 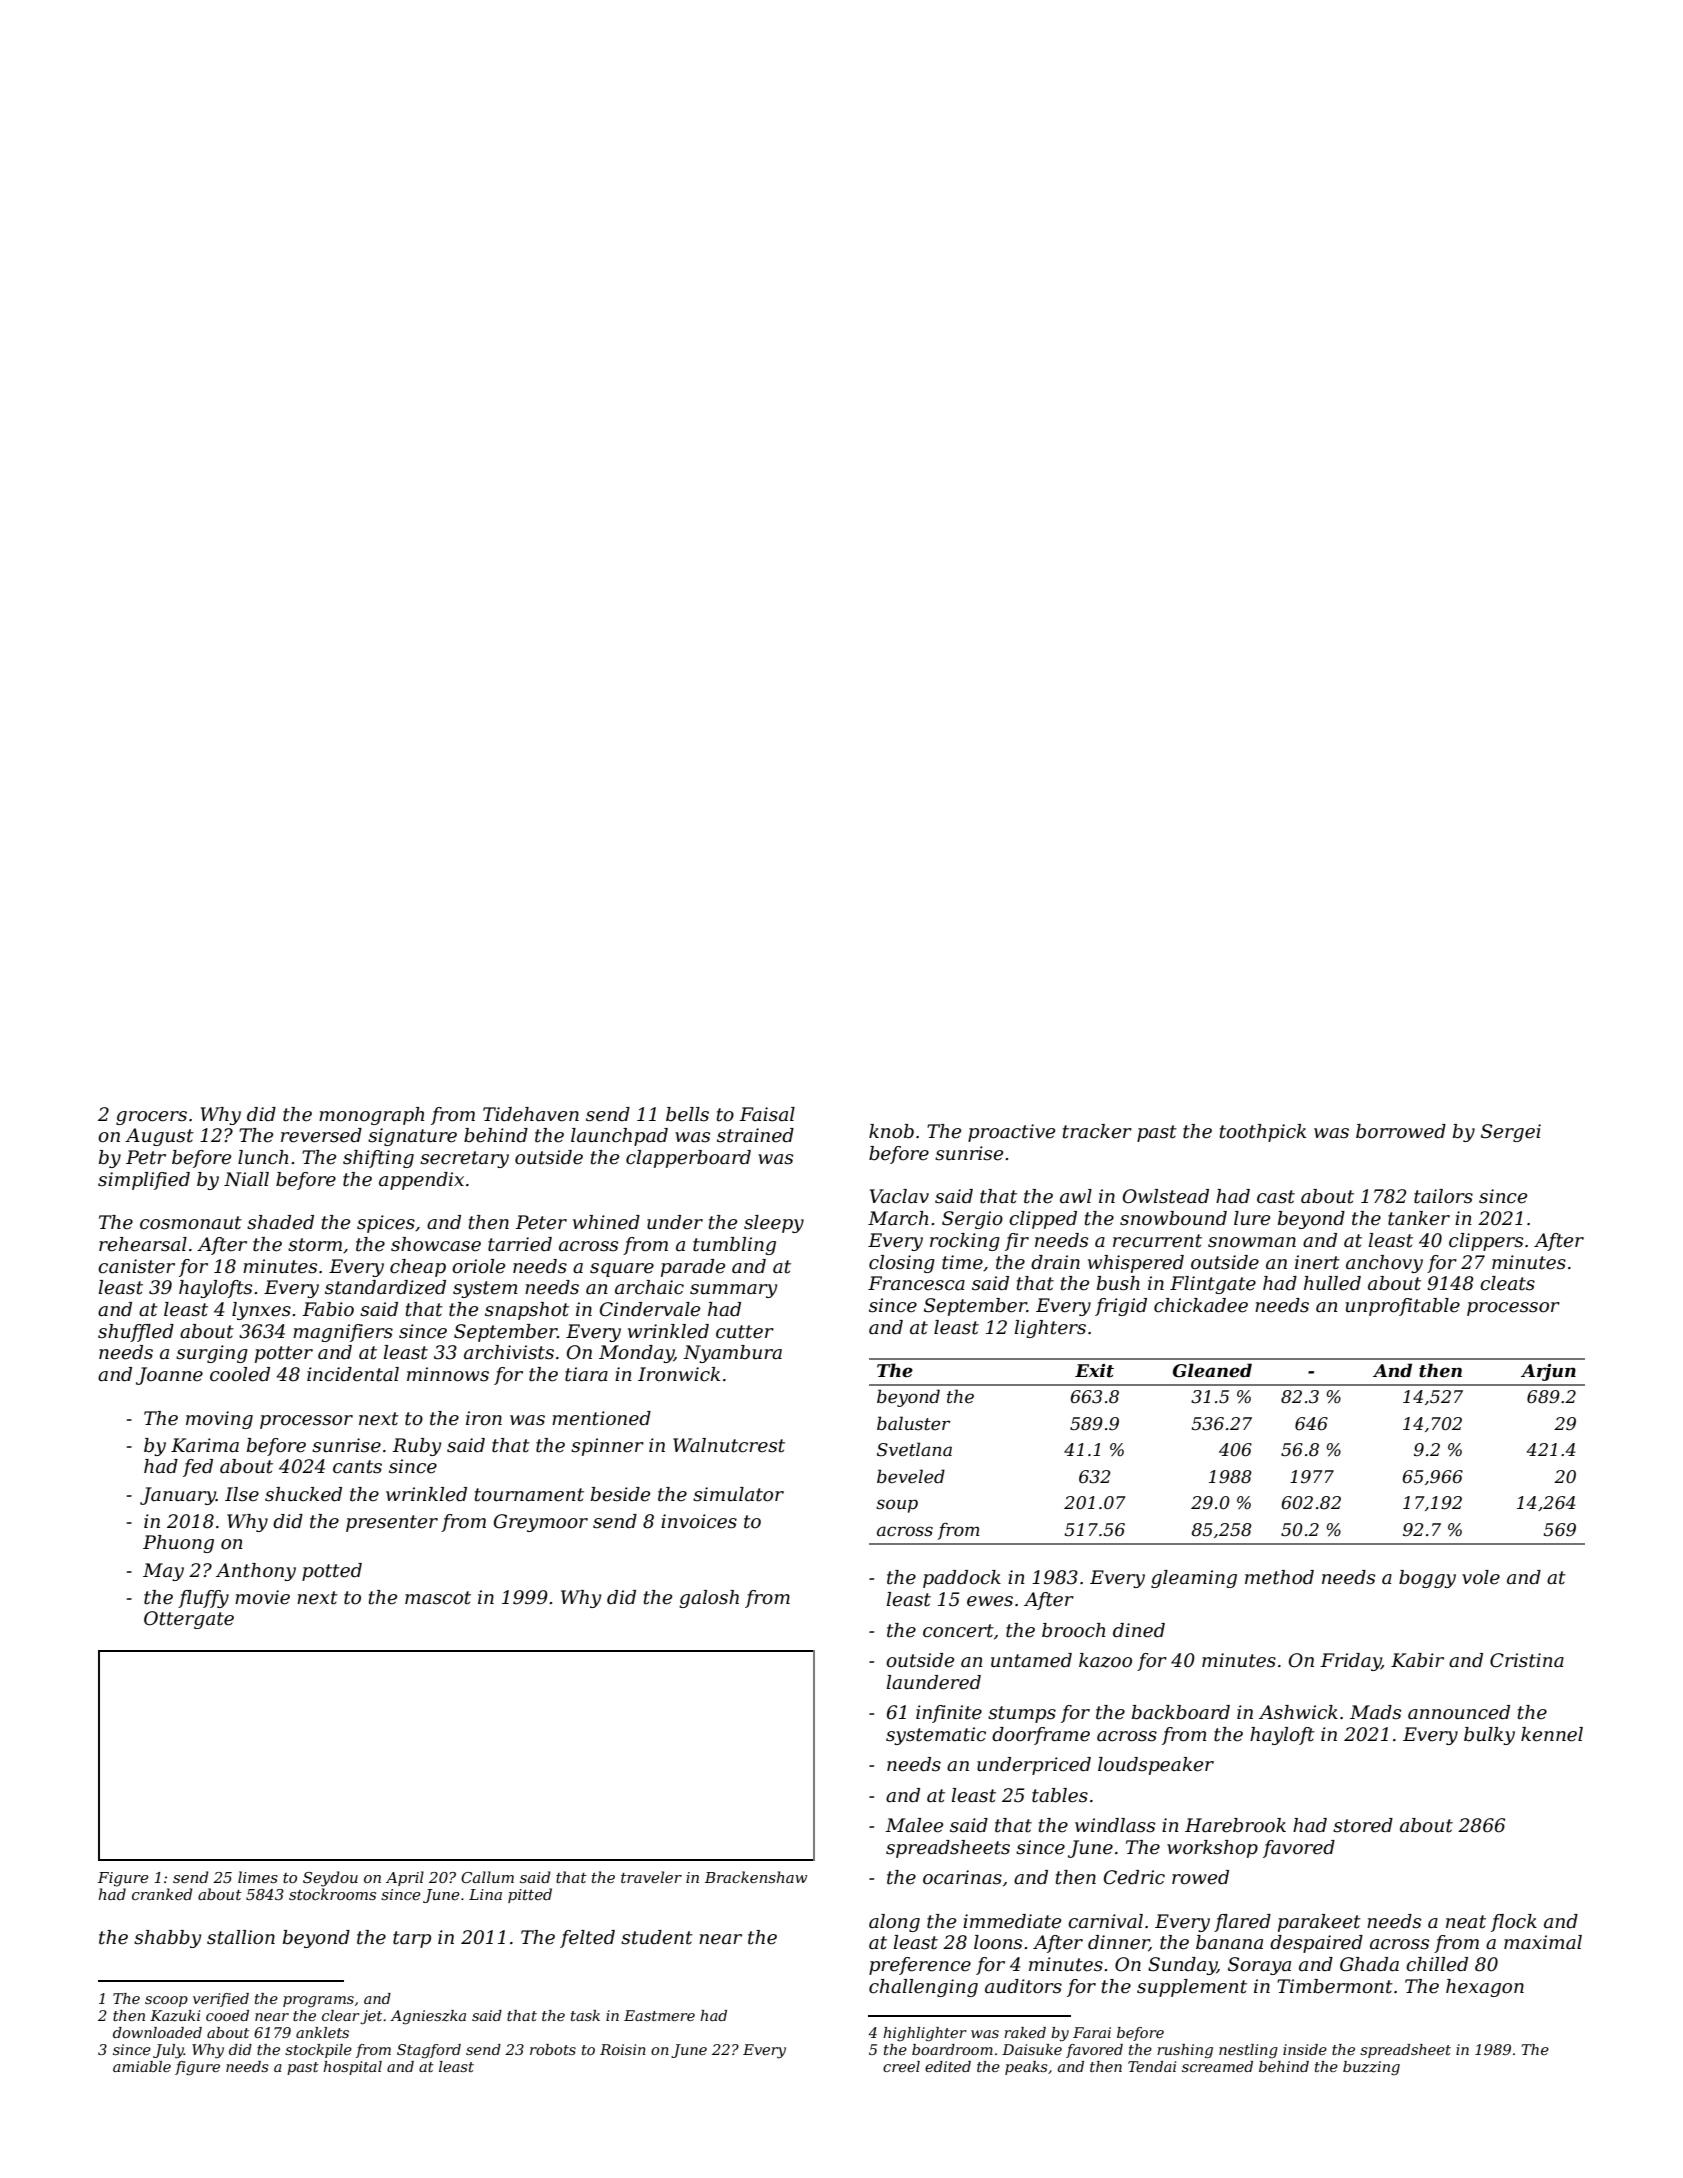 I want to click on felted, so click(x=587, y=1939).
